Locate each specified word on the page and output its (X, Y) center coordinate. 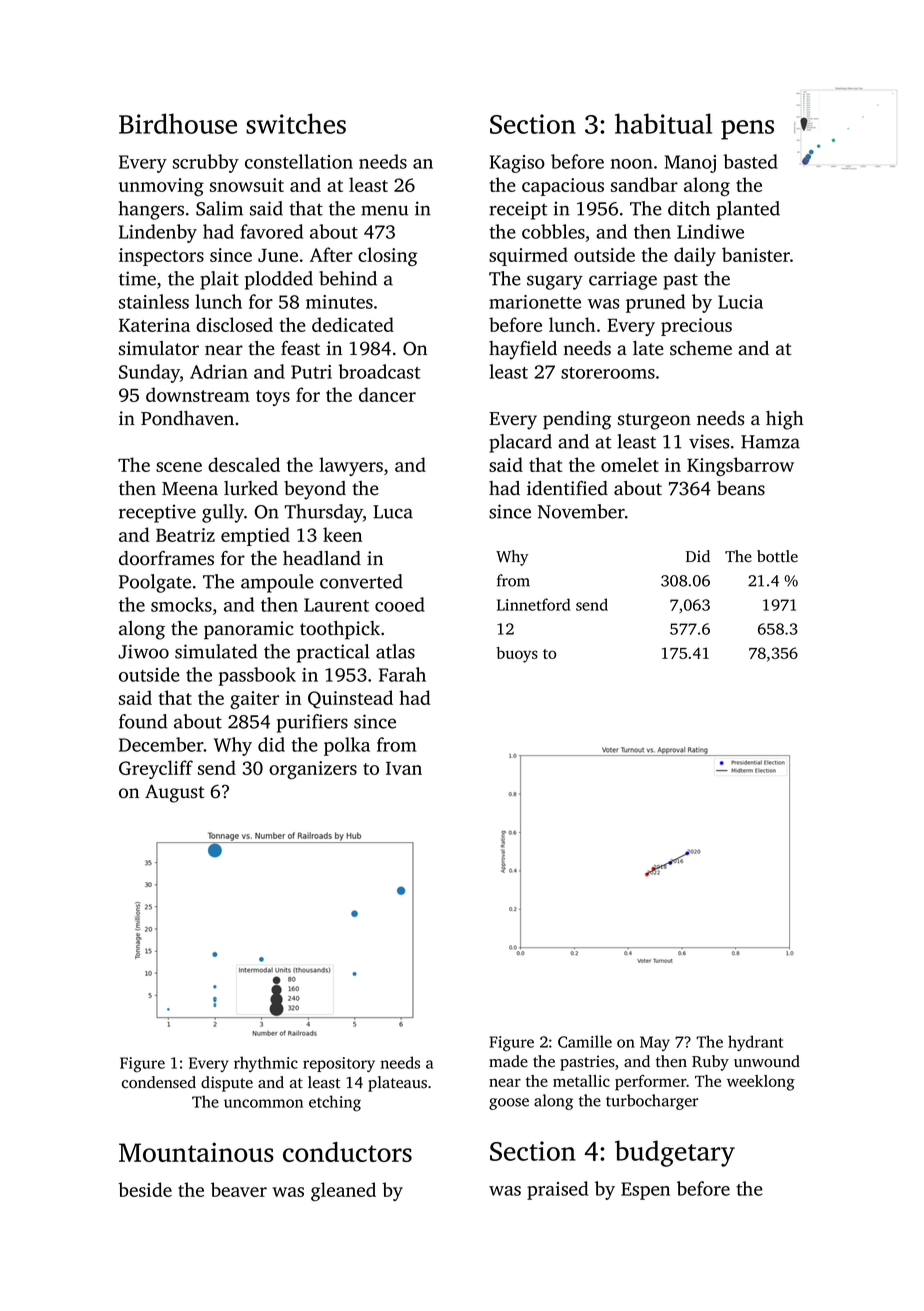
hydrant (755, 1043)
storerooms (608, 373)
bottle (777, 556)
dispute (227, 1084)
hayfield (523, 350)
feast (300, 348)
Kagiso (517, 164)
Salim (219, 208)
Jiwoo (143, 651)
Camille (585, 1041)
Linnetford (533, 604)
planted (748, 210)
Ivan (404, 768)
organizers (313, 770)
